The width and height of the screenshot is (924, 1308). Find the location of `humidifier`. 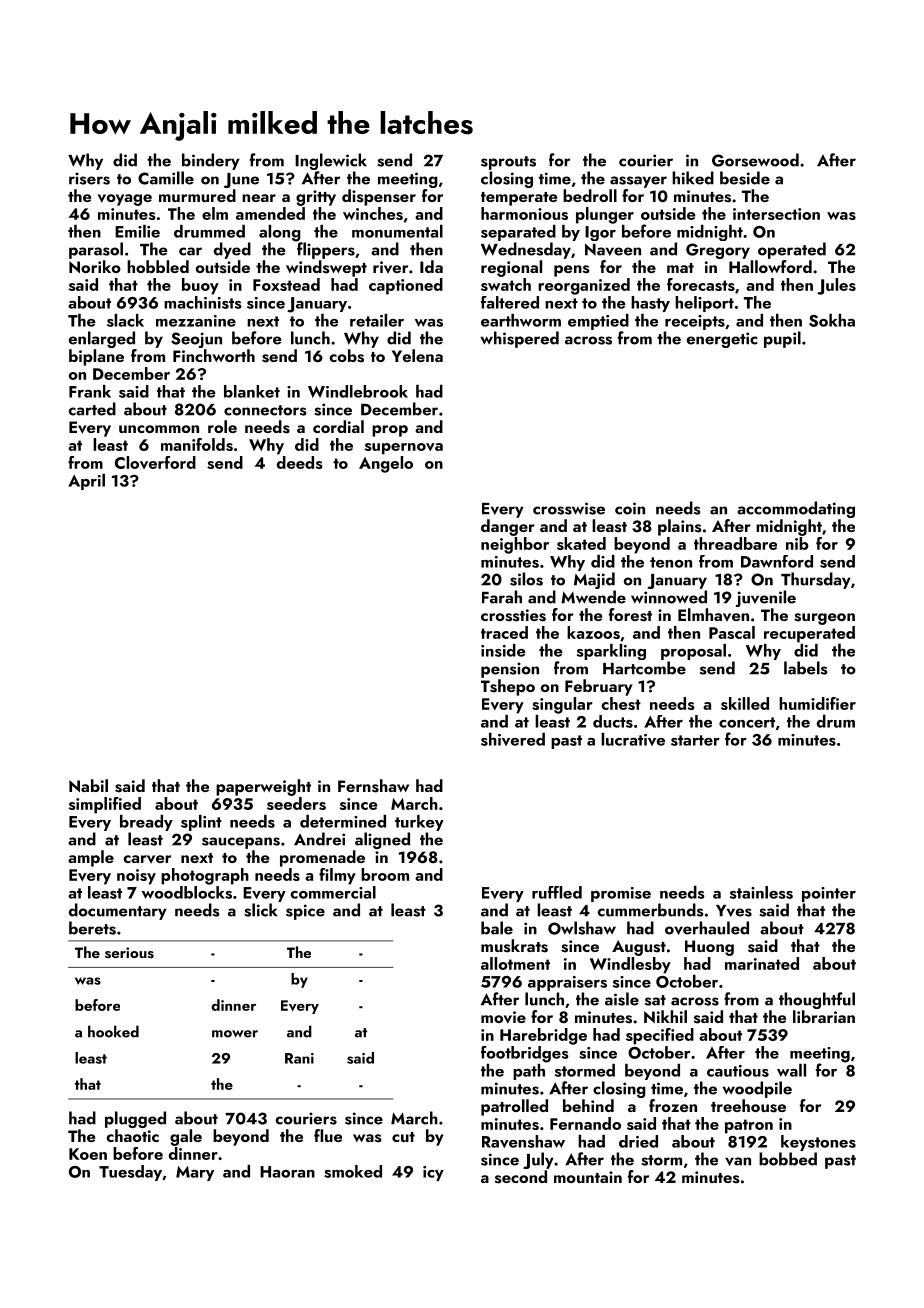

humidifier is located at coordinates (817, 703).
